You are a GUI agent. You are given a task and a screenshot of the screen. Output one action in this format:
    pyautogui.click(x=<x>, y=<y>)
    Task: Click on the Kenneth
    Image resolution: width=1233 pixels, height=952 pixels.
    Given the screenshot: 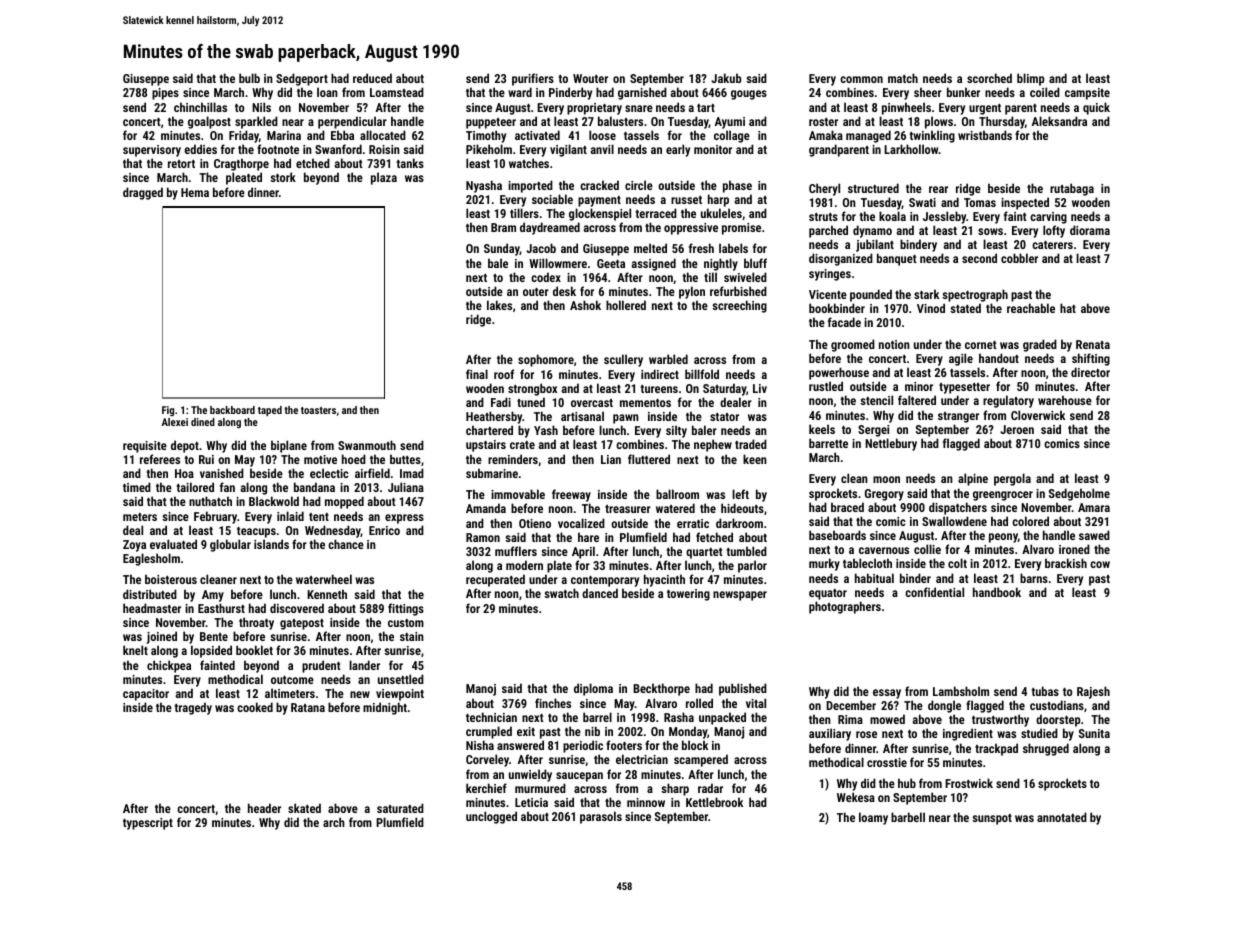 What is the action you would take?
    pyautogui.click(x=327, y=594)
